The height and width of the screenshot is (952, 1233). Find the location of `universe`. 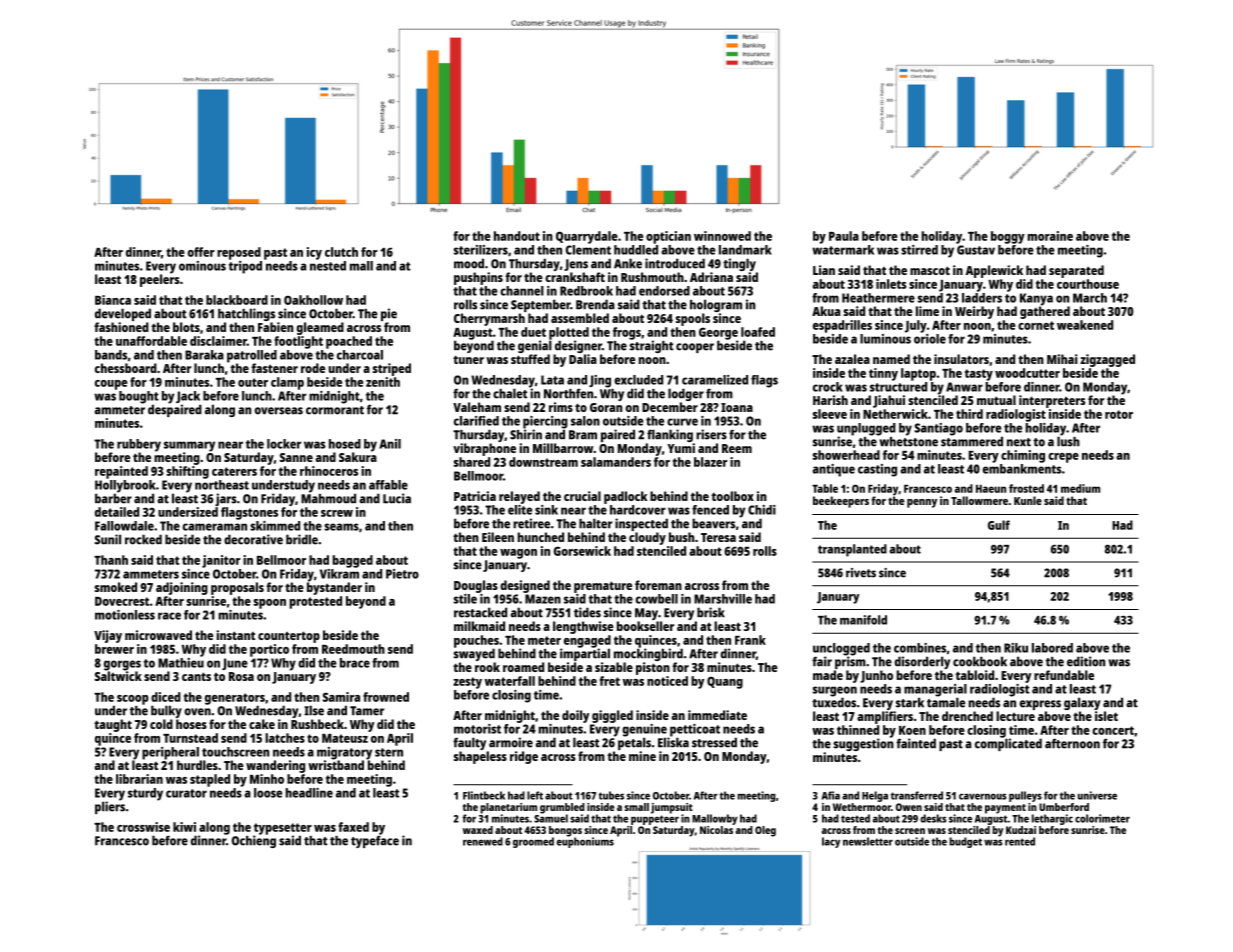

universe is located at coordinates (1097, 795).
